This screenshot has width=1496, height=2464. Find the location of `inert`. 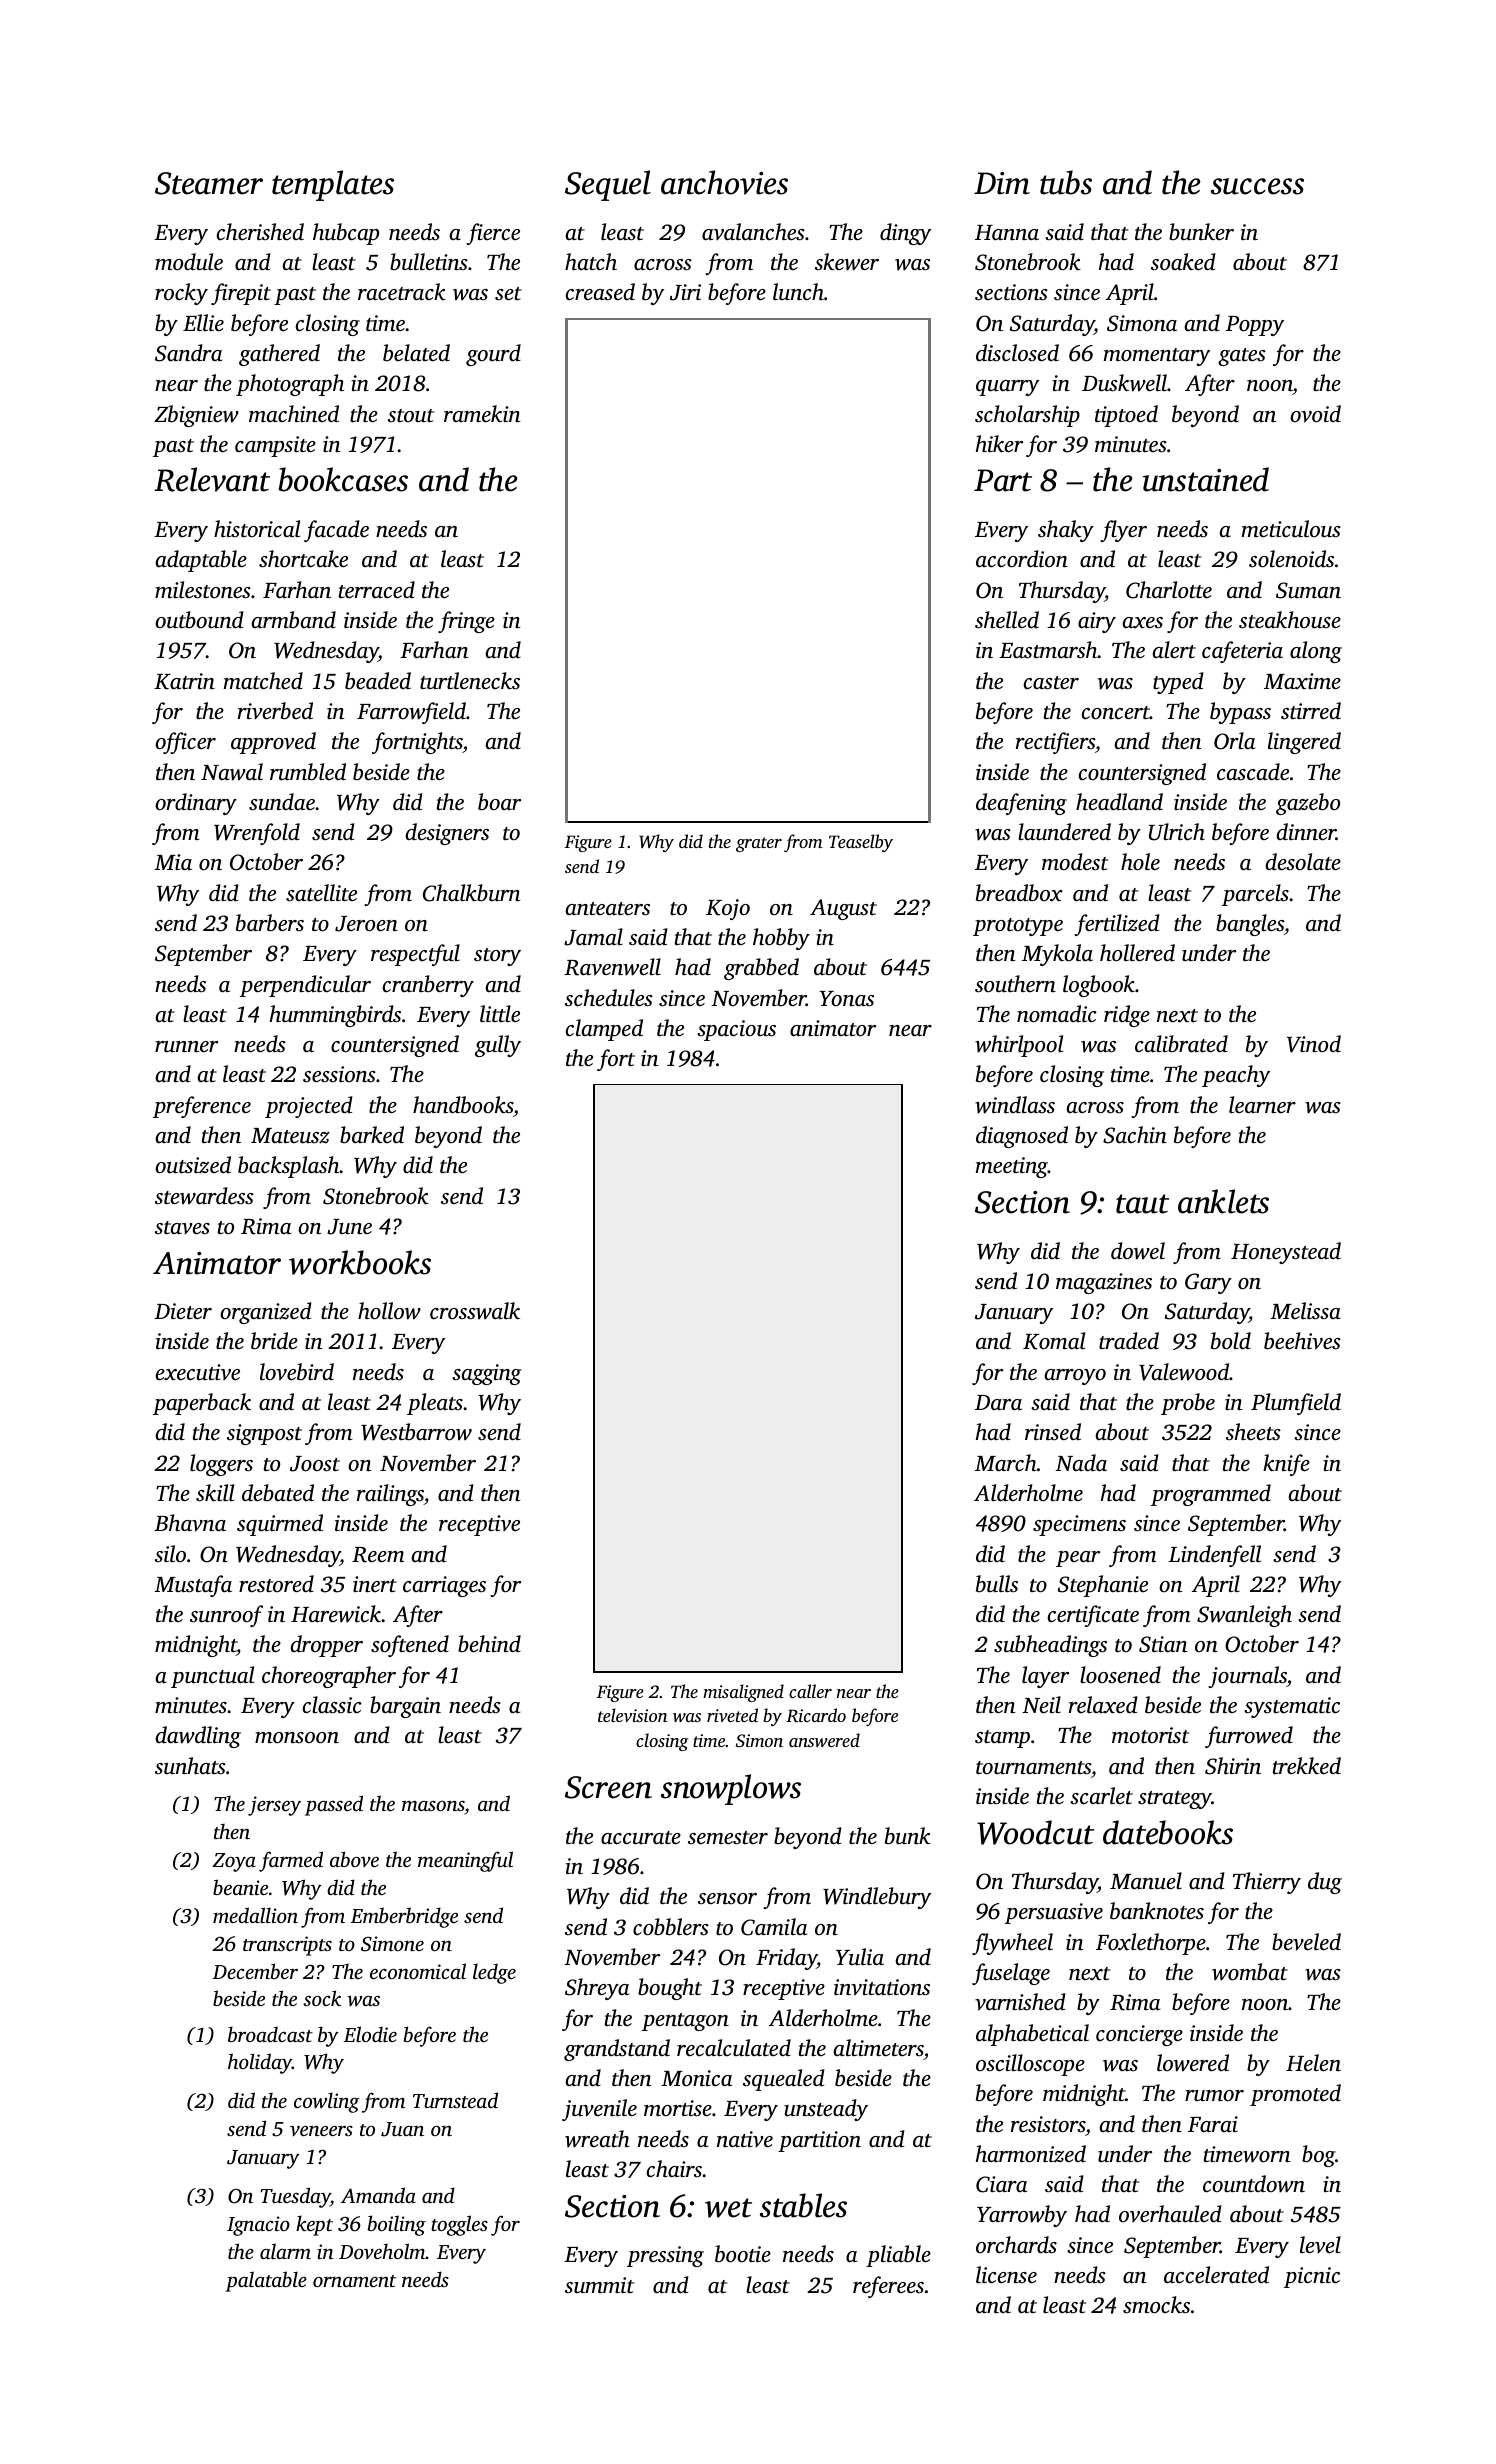

inert is located at coordinates (375, 1584).
